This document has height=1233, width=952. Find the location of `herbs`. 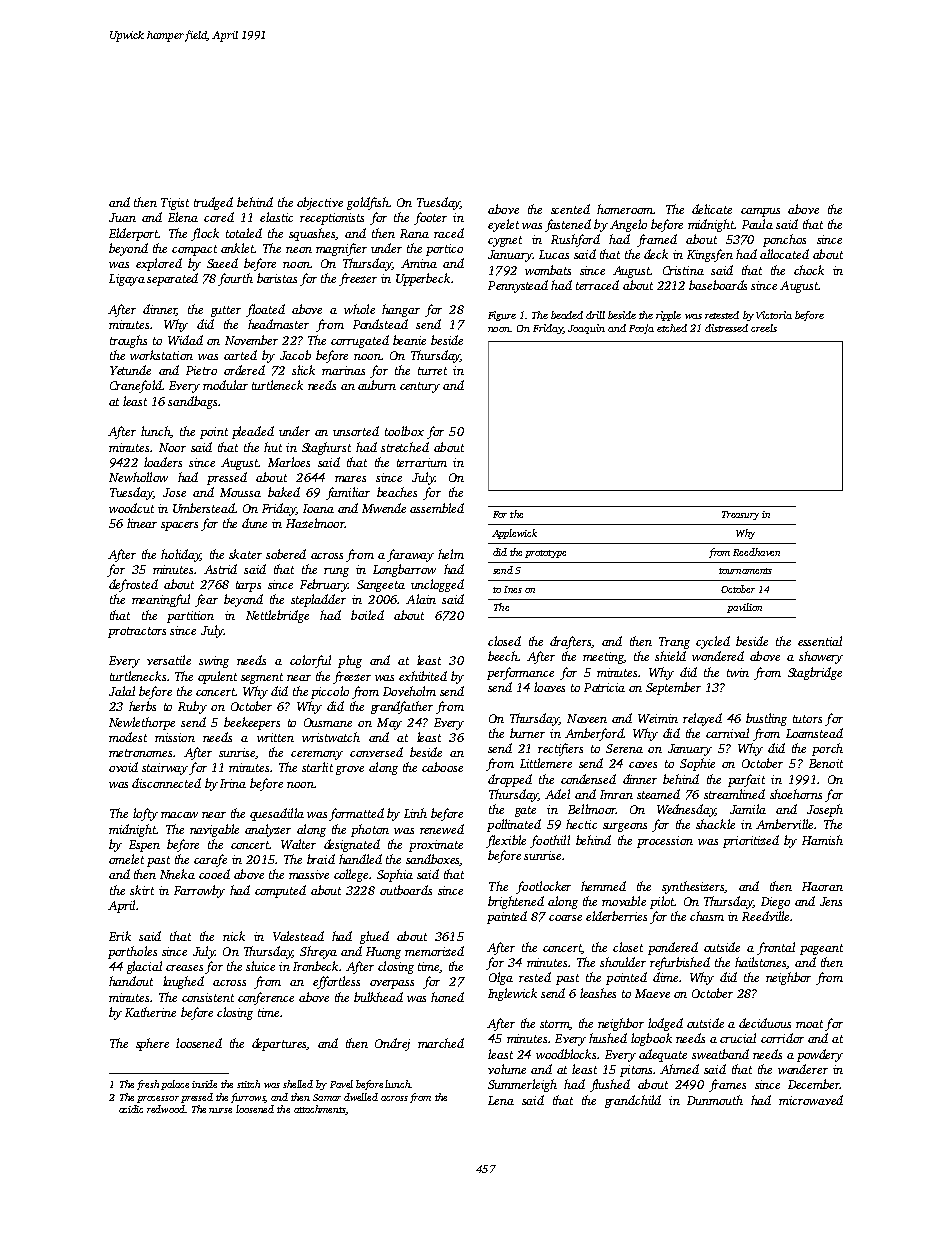

herbs is located at coordinates (142, 706).
